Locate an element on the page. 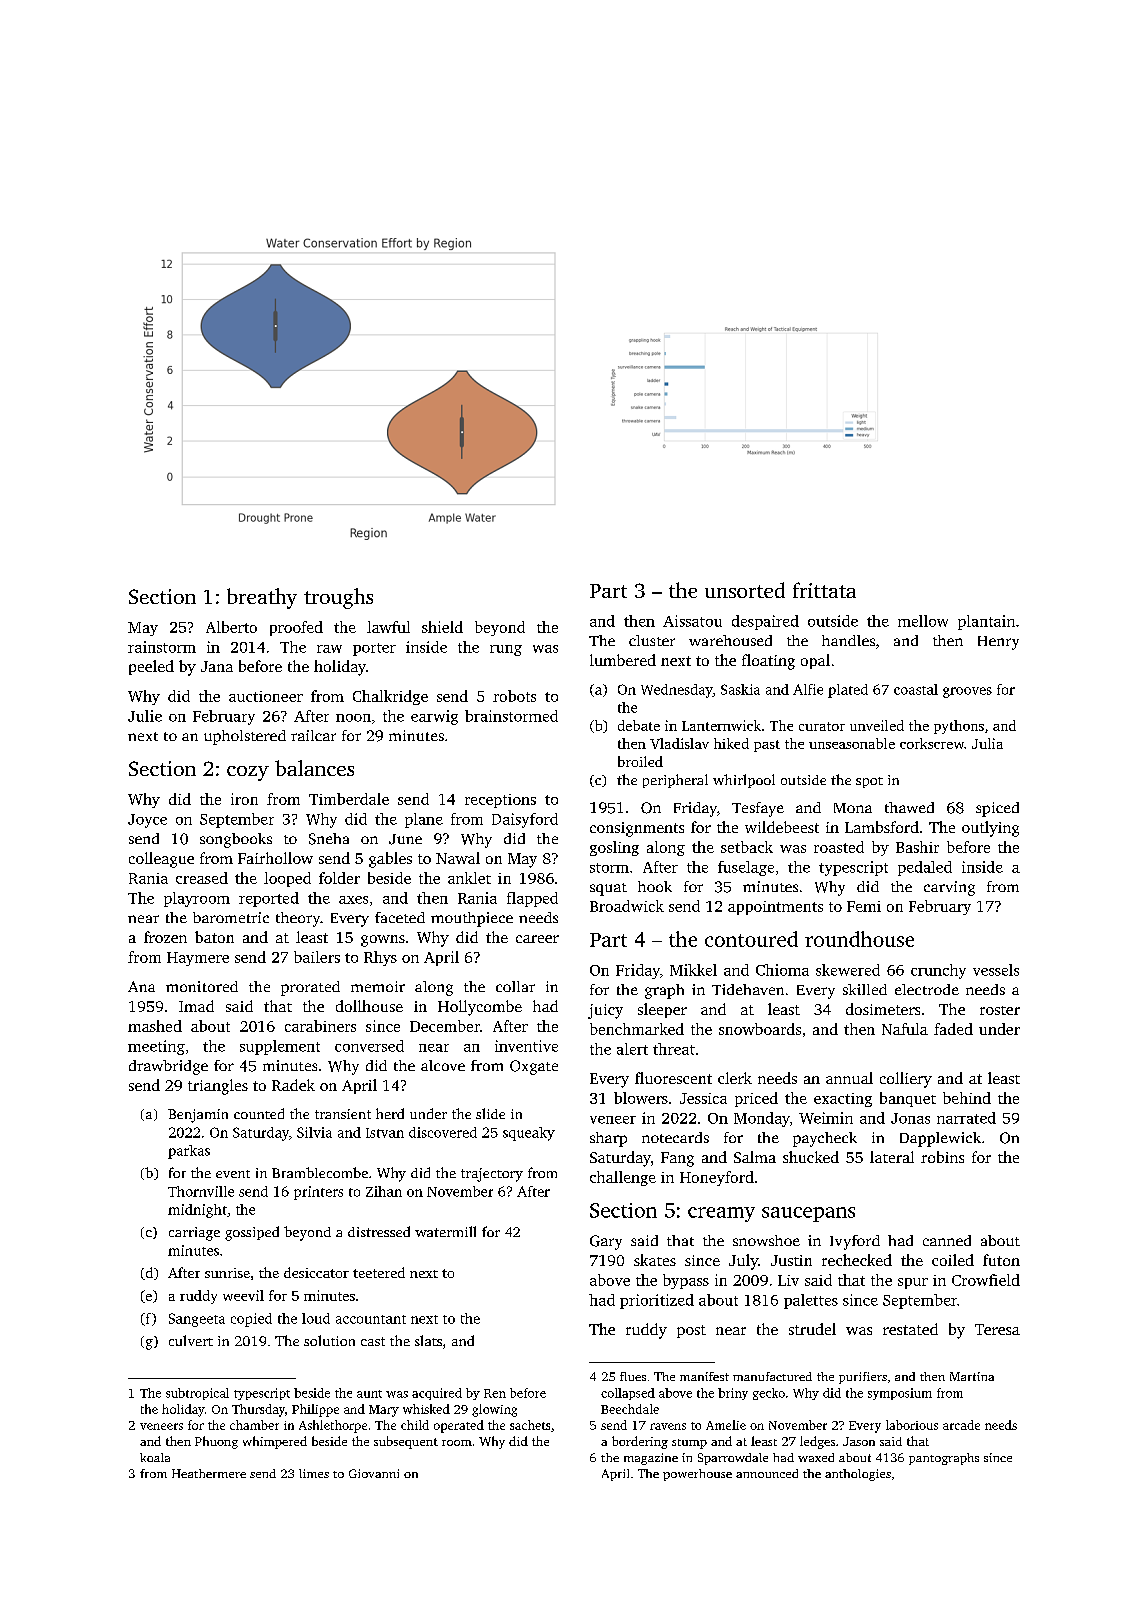  Julie is located at coordinates (145, 716).
